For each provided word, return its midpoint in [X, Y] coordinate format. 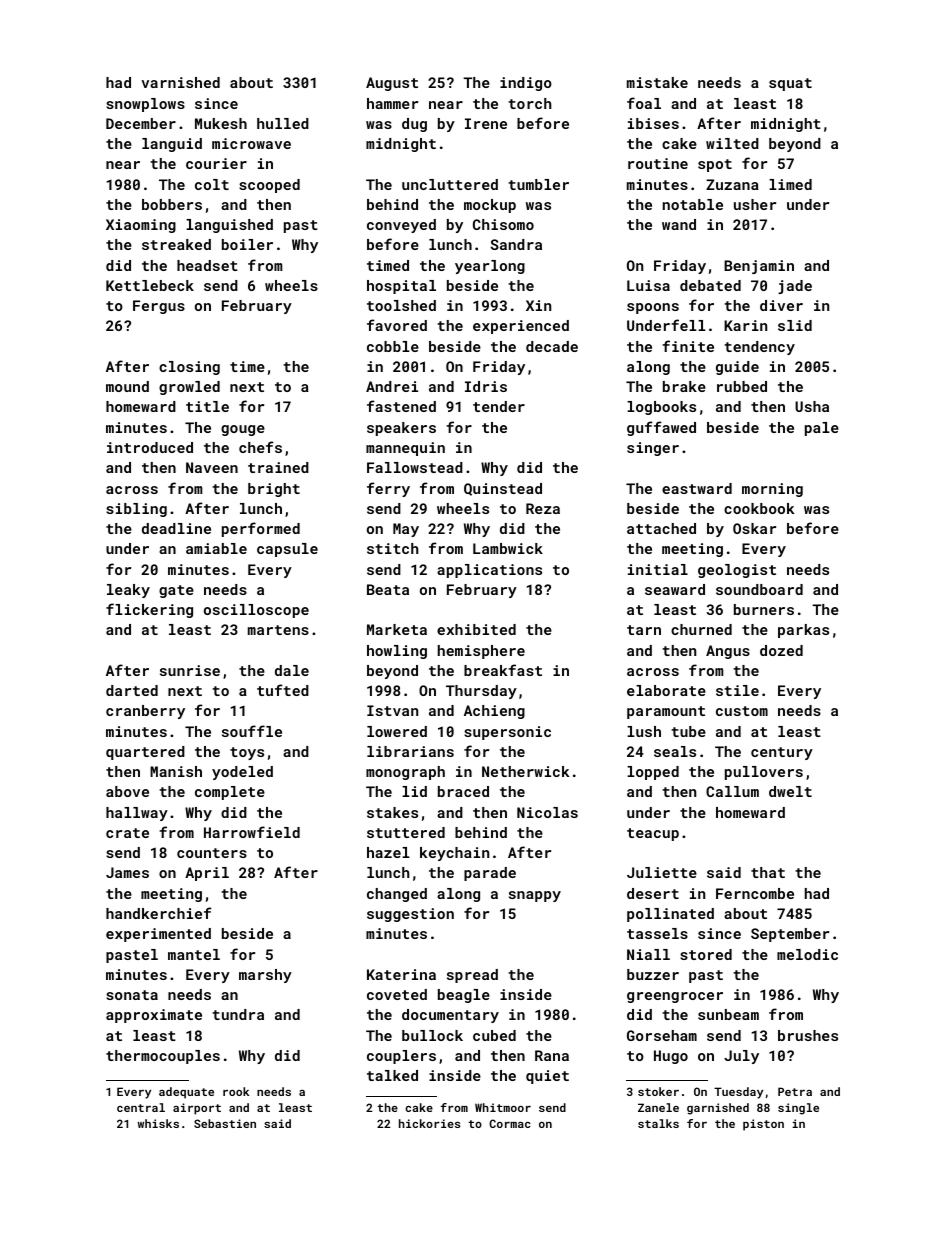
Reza [543, 508]
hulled [283, 123]
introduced [150, 447]
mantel [194, 954]
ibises [653, 123]
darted [132, 690]
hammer [392, 103]
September [790, 935]
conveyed [401, 226]
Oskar [754, 528]
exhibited [476, 629]
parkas [803, 631]
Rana [552, 1055]
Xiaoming [141, 226]
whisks [158, 1123]
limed [790, 184]
